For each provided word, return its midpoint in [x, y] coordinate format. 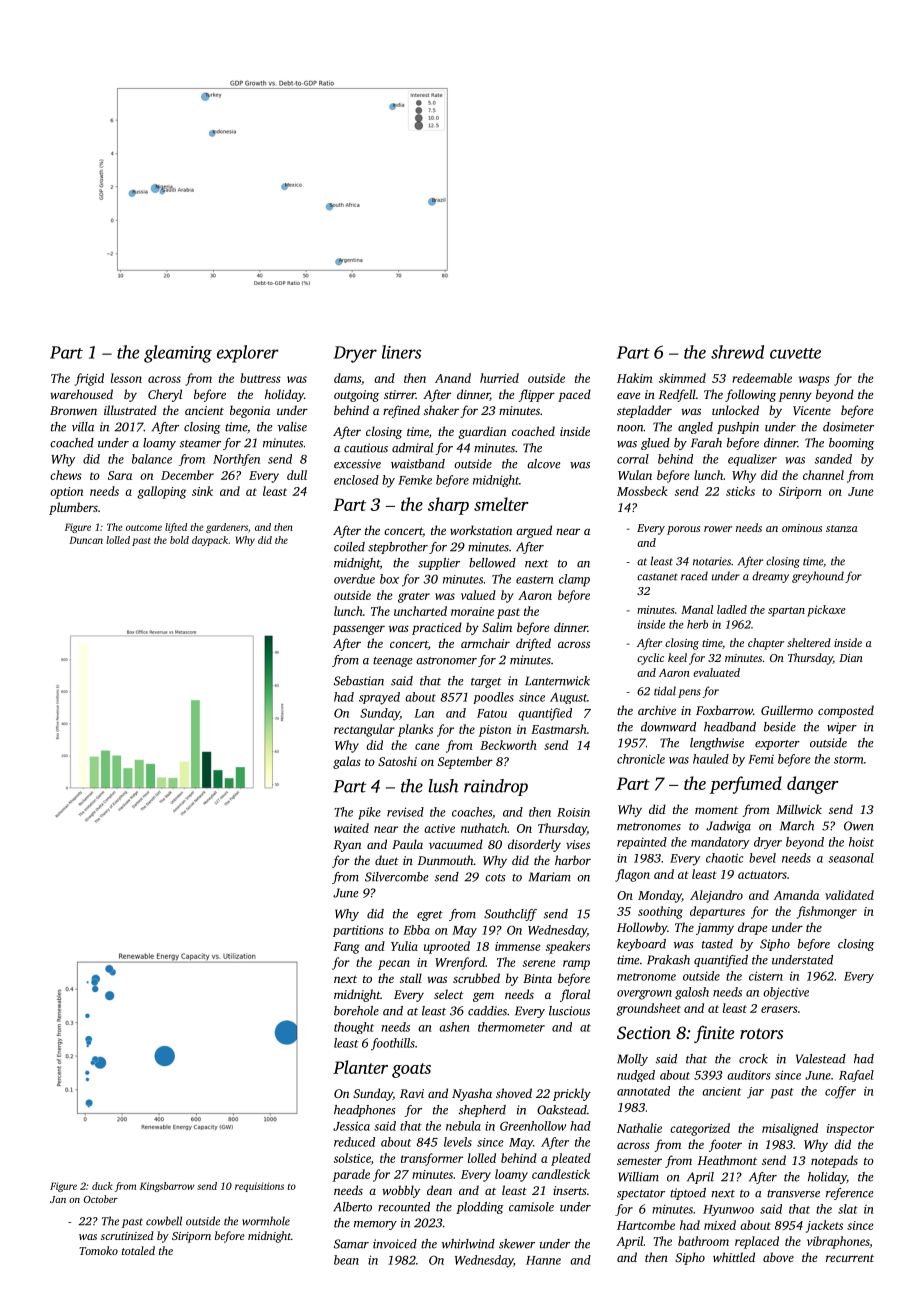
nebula [463, 1126]
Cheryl [165, 395]
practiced [437, 628]
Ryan [347, 846]
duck [102, 1186]
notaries [712, 561]
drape [752, 928]
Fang [347, 948]
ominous [802, 528]
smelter [501, 504]
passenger [359, 630]
